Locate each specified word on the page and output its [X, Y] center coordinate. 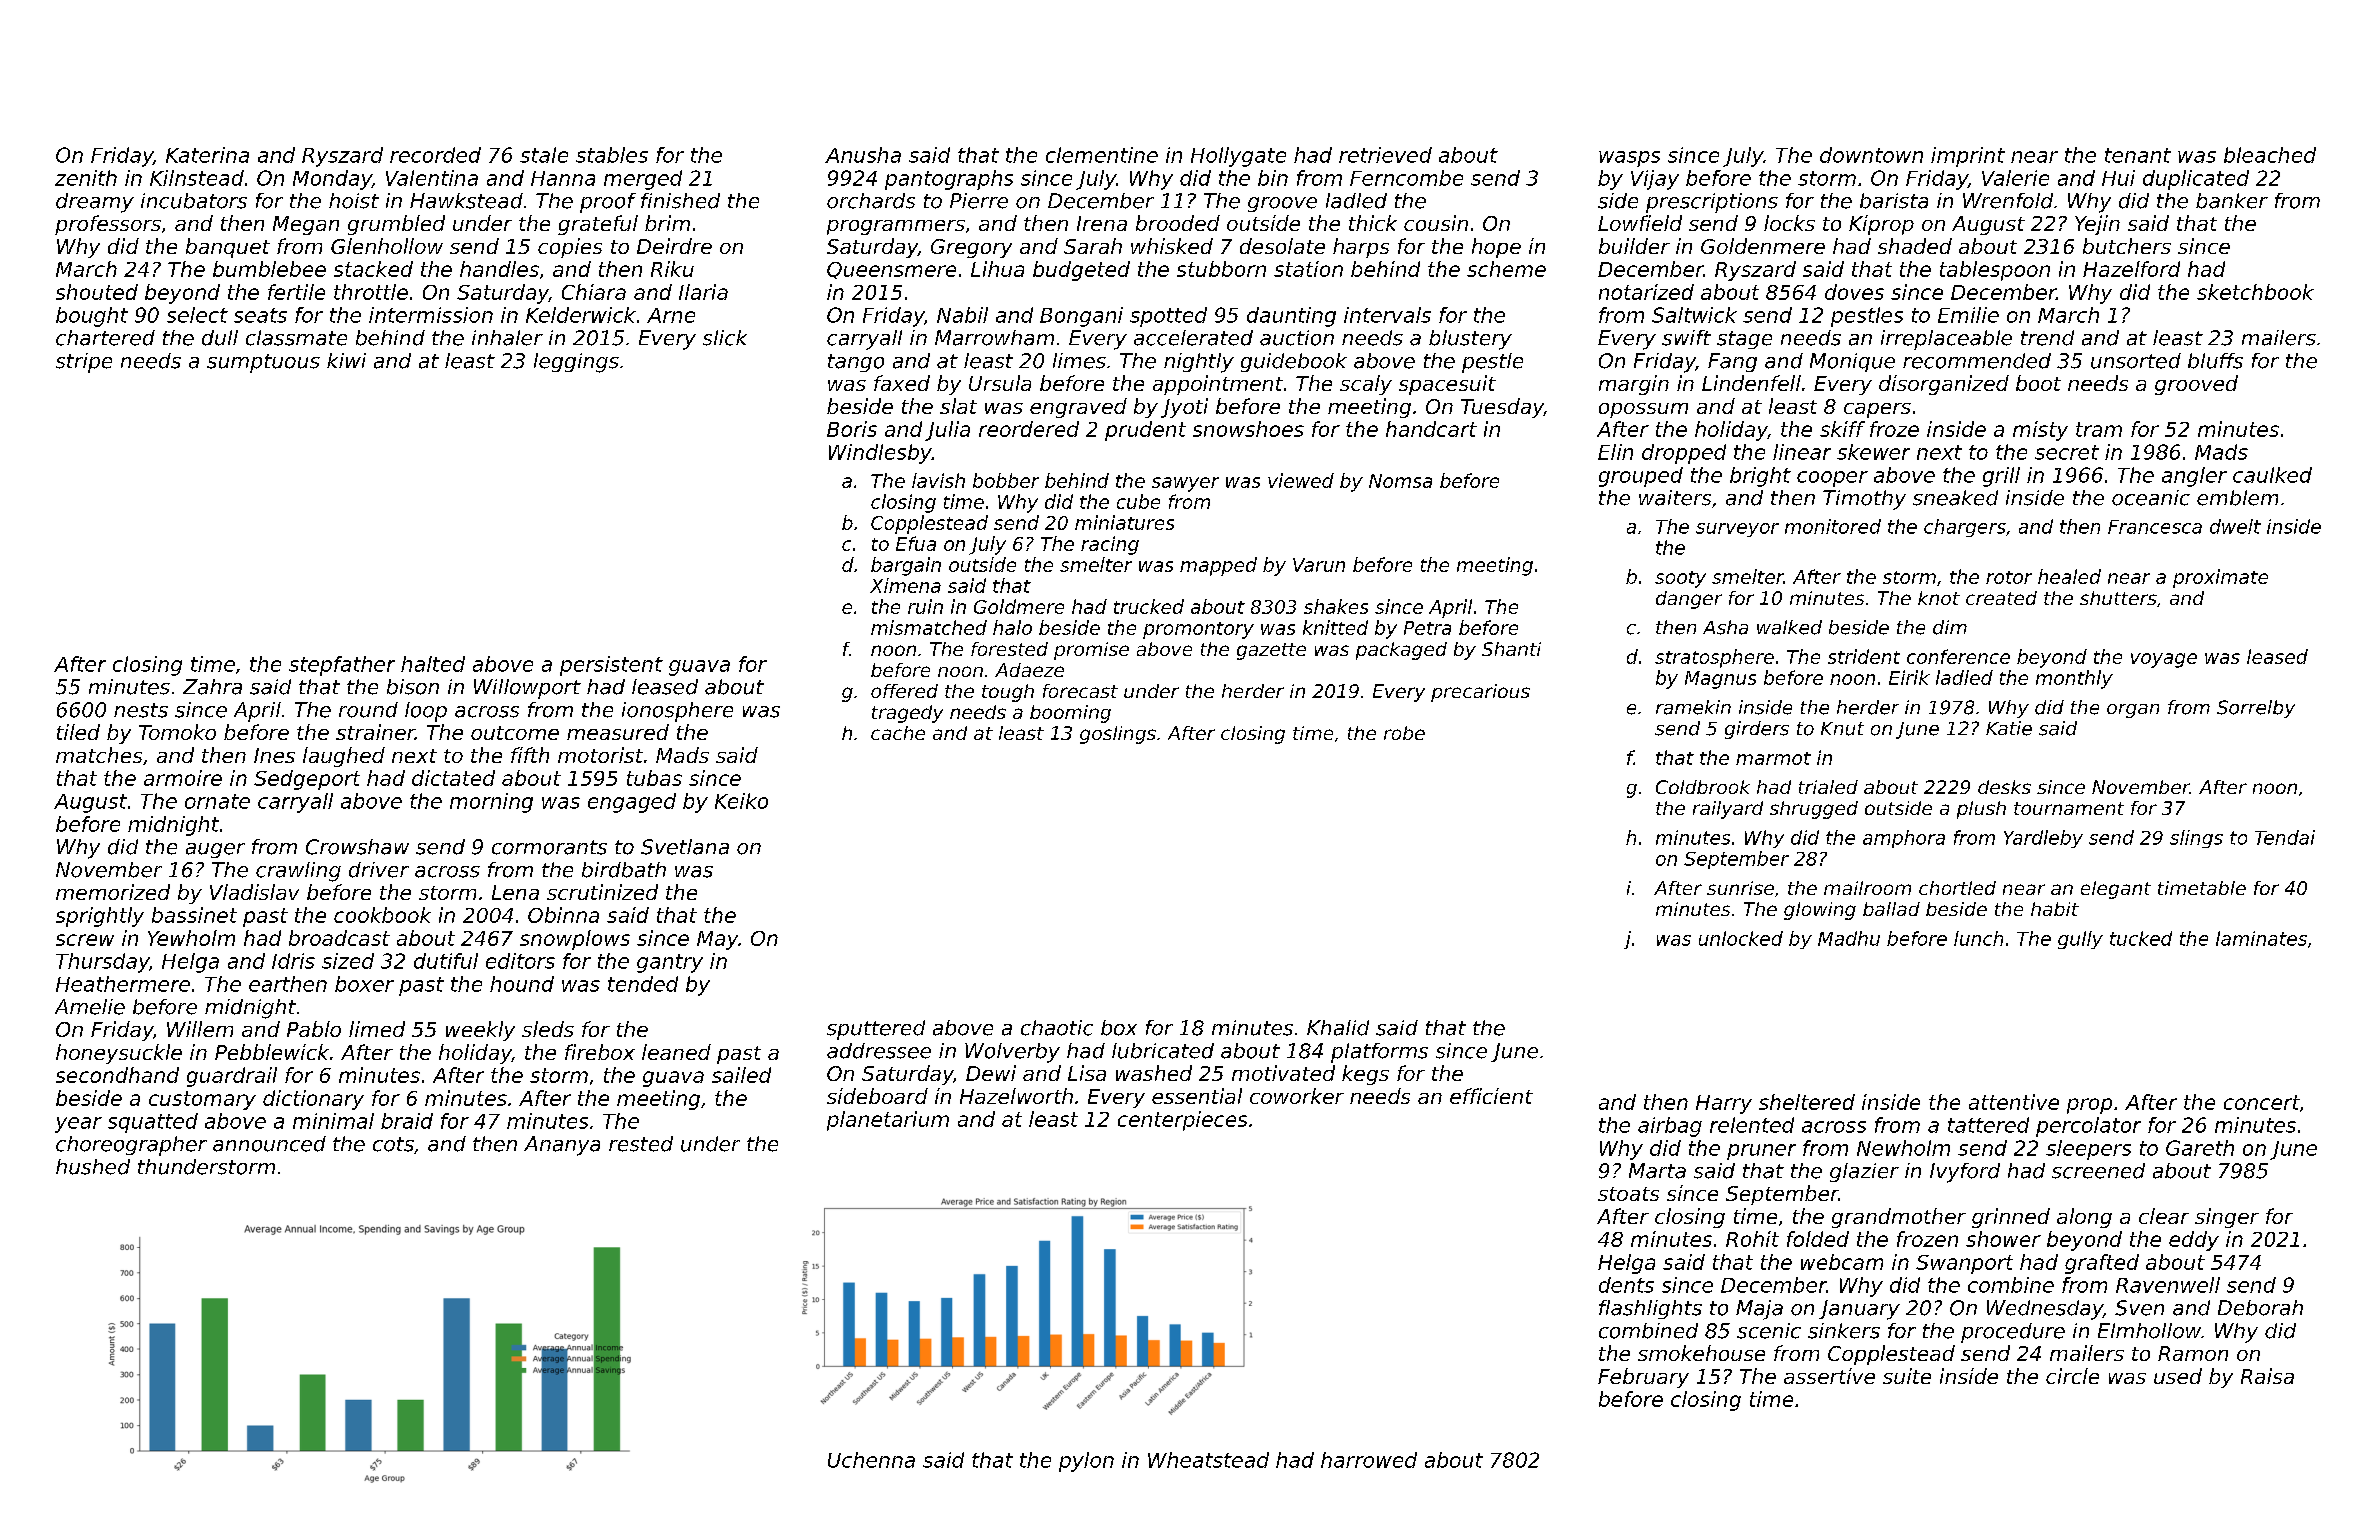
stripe [84, 363]
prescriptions [1712, 203]
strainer [375, 732]
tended [643, 984]
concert [2262, 1102]
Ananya [562, 1146]
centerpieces [1182, 1121]
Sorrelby [2256, 709]
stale [544, 155]
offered [904, 691]
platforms [1379, 1053]
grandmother [1899, 1218]
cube [1138, 501]
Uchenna [871, 1460]
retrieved [1385, 155]
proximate [2220, 578]
